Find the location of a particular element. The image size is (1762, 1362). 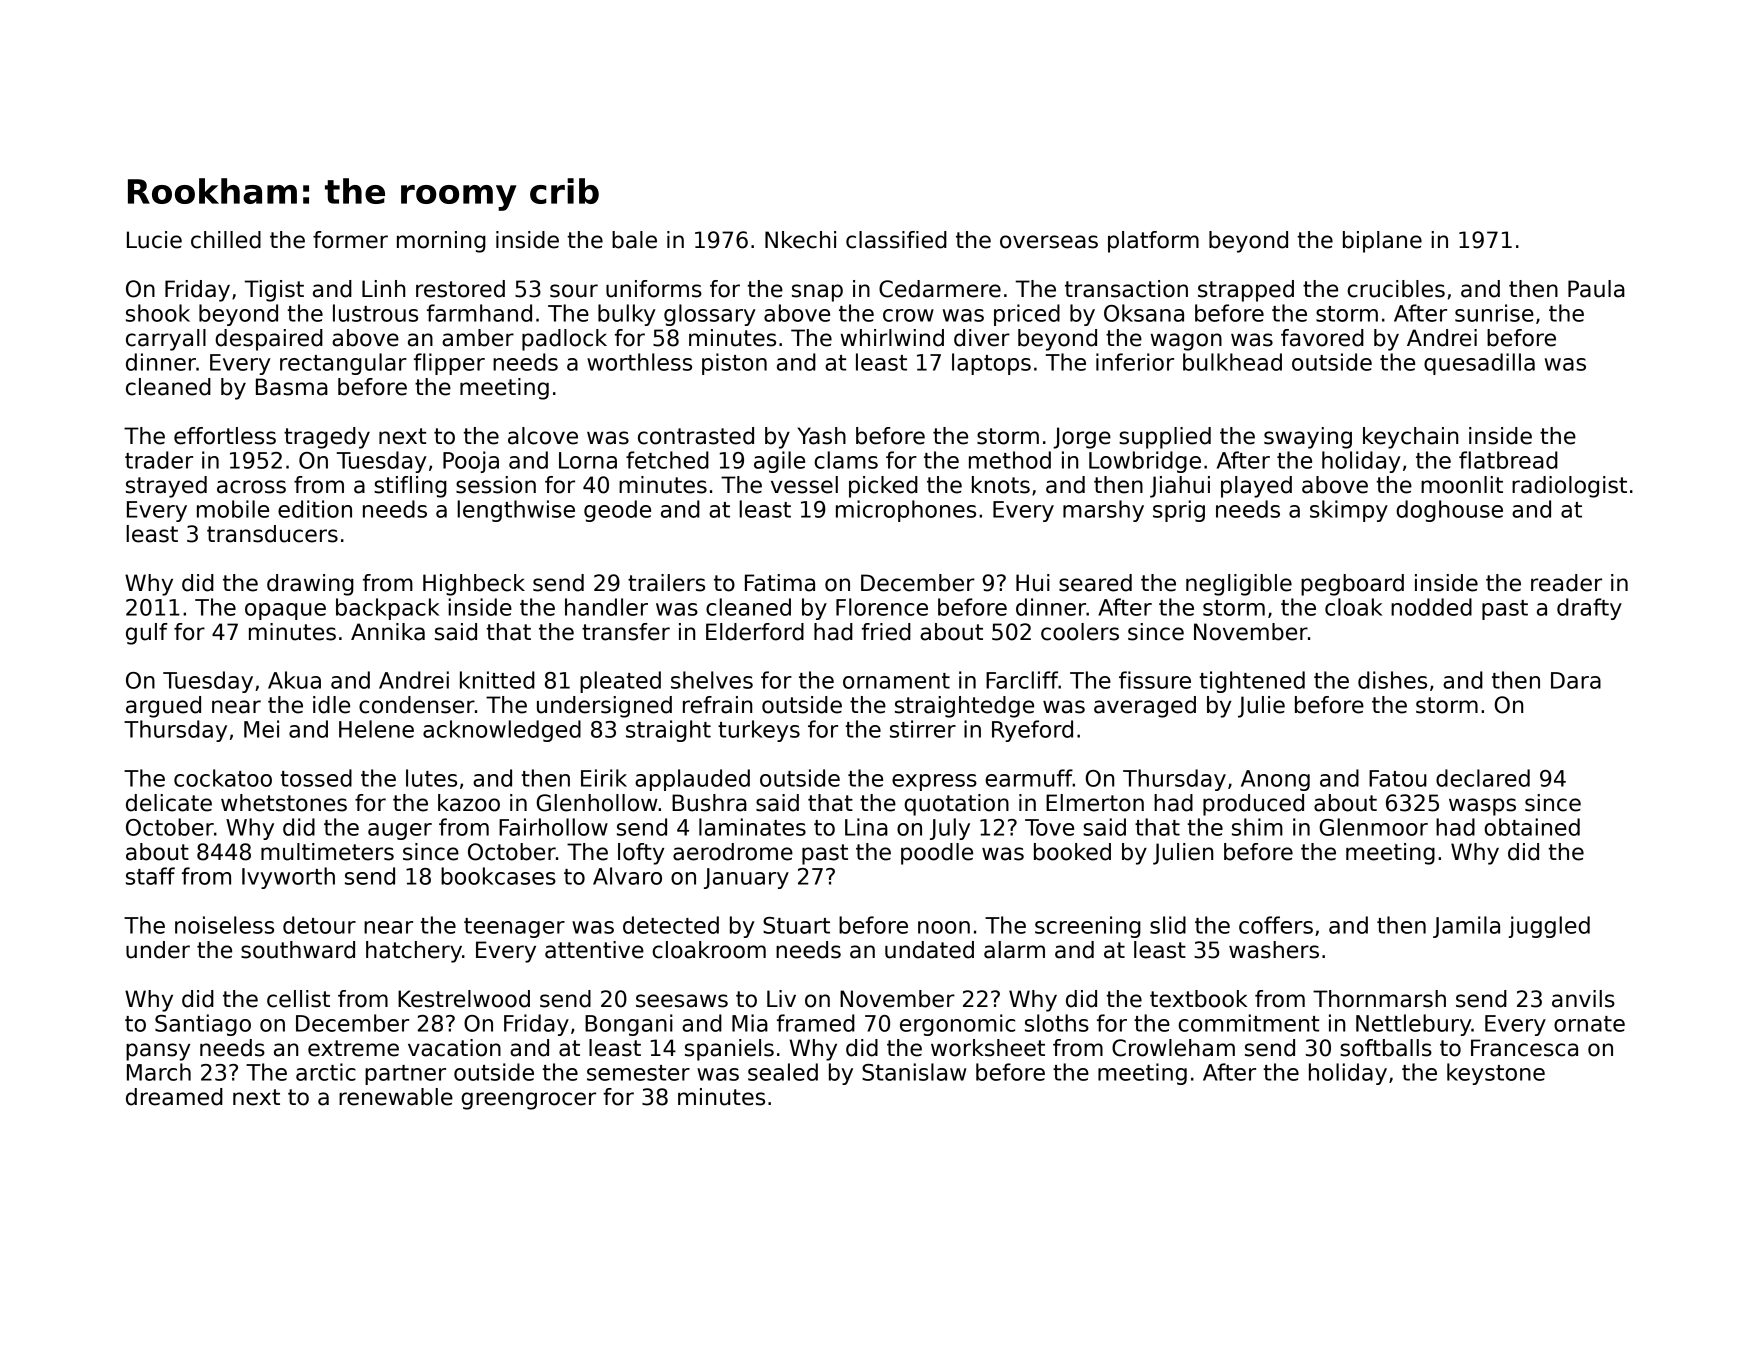

greengrocer is located at coordinates (528, 1101).
